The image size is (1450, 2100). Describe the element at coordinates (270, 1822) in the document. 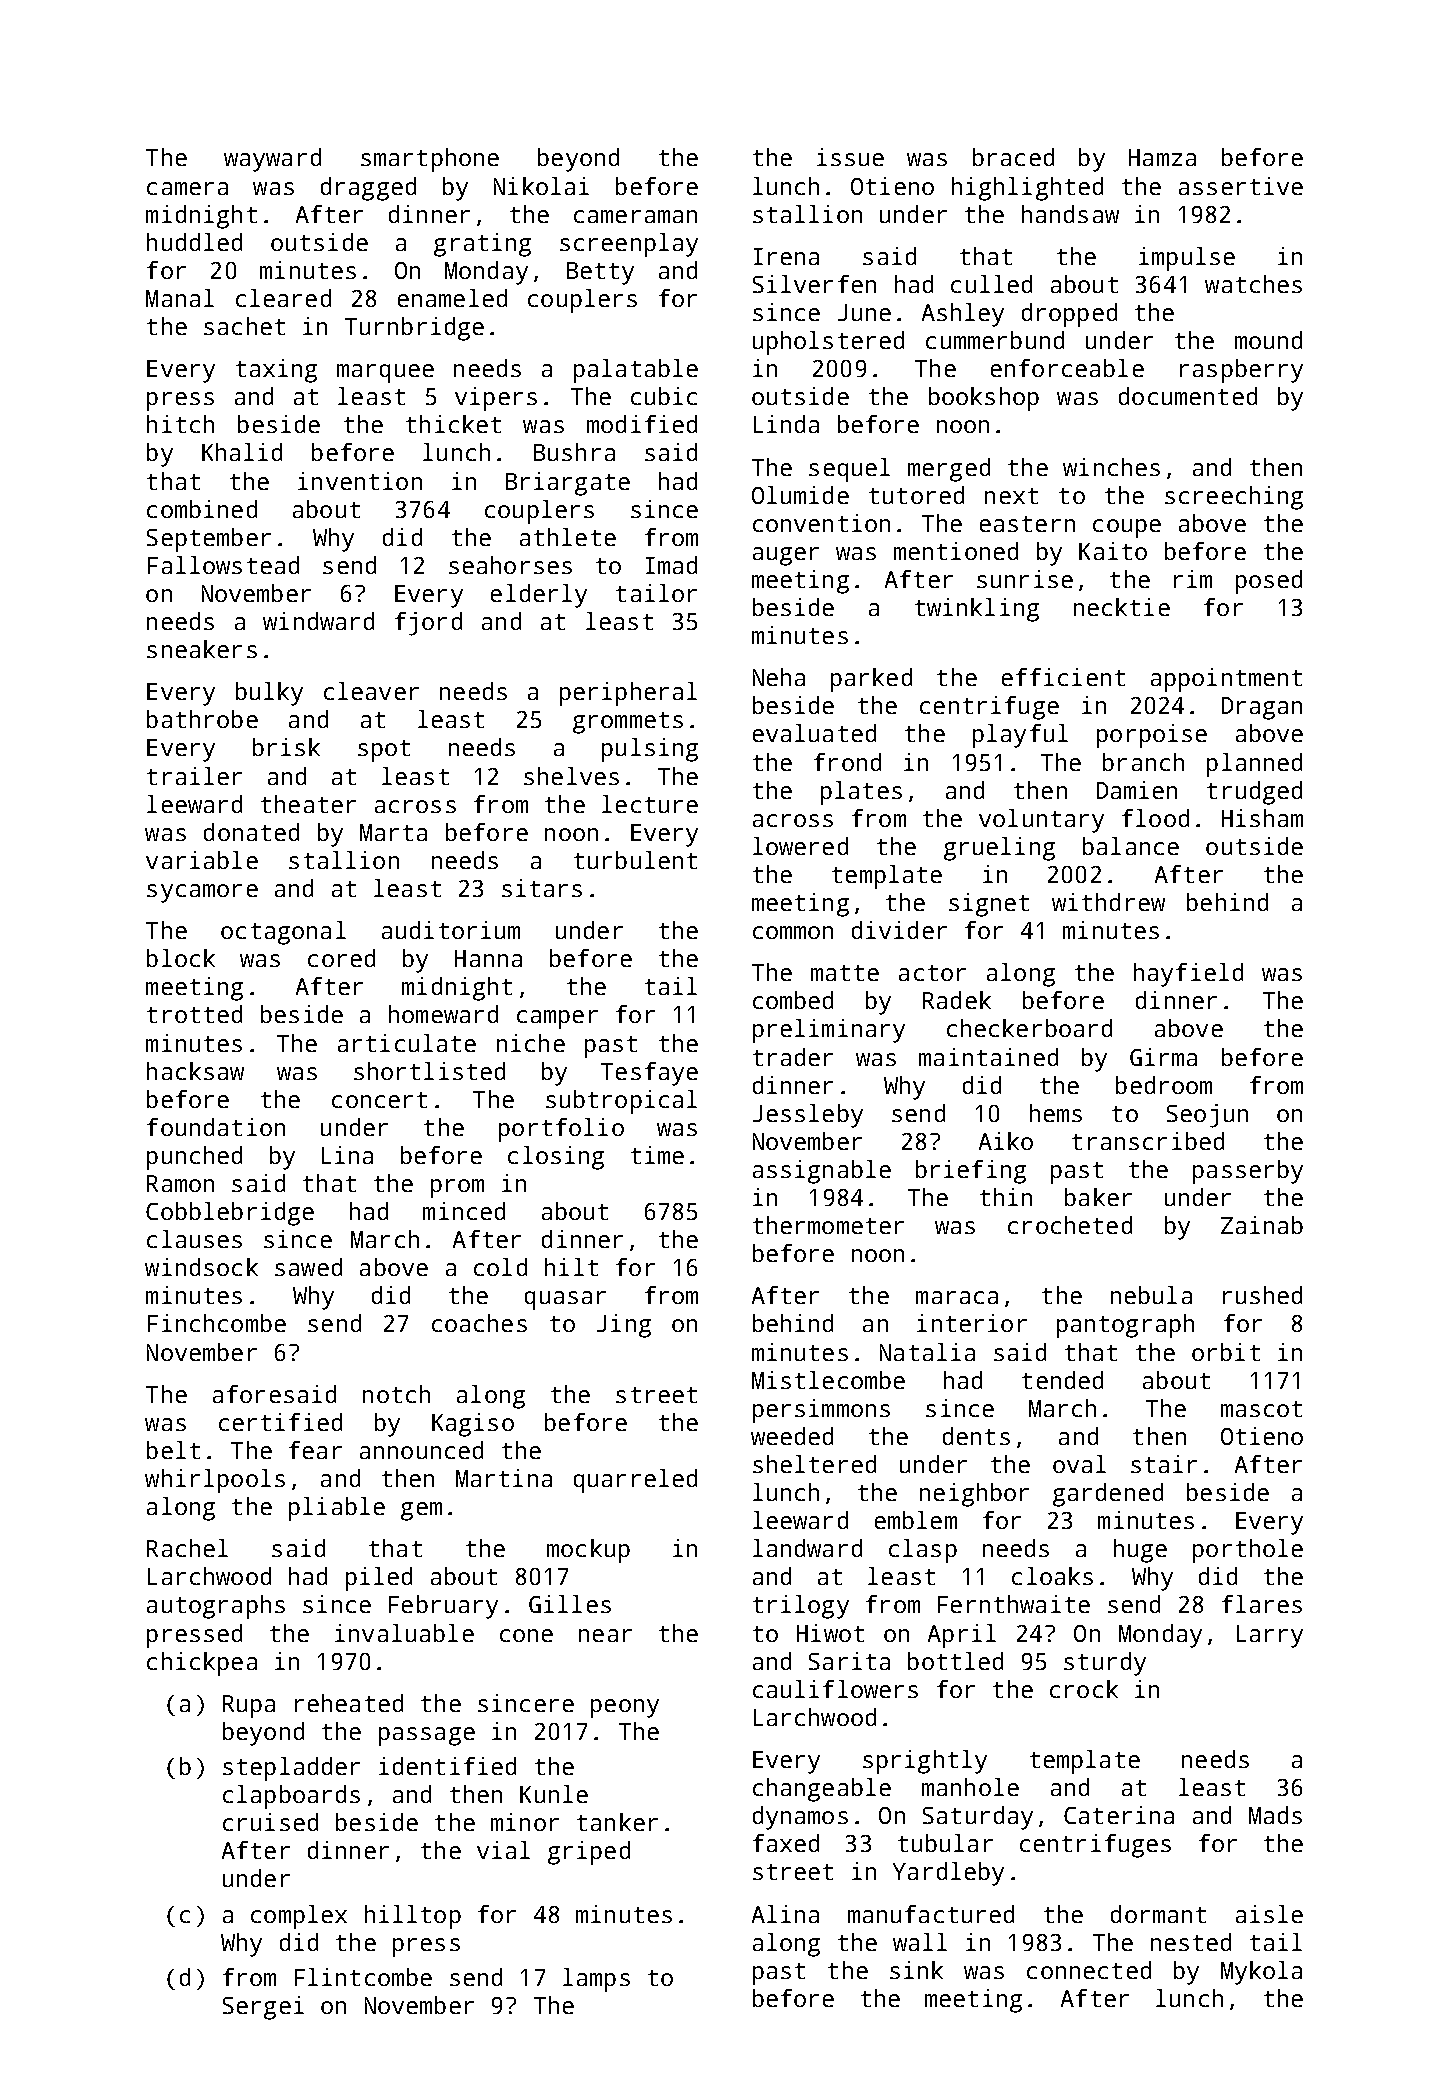

I see `cruised` at that location.
